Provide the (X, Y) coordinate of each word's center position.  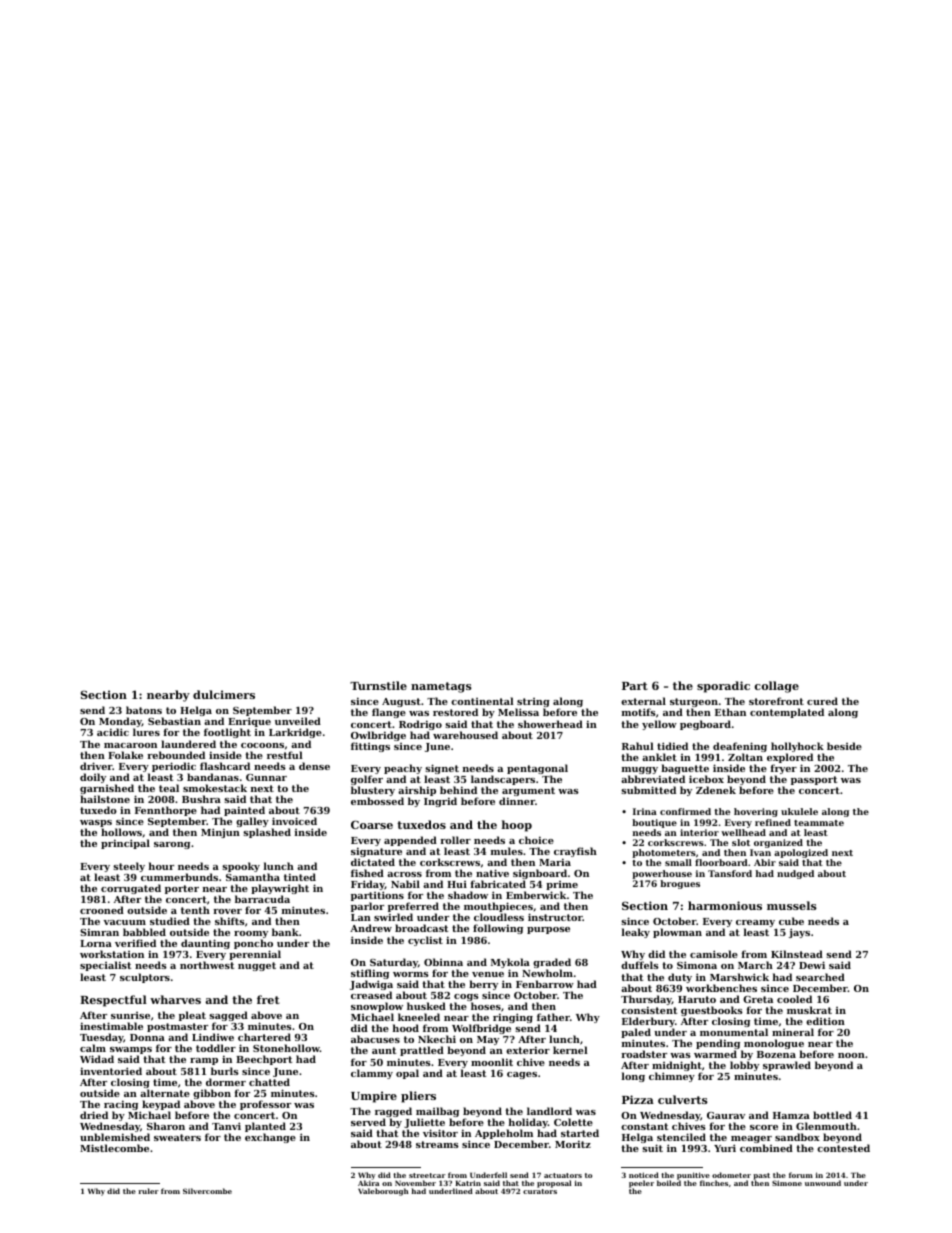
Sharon (166, 1126)
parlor (367, 907)
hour (161, 866)
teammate (819, 823)
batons (144, 710)
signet (442, 769)
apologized (801, 853)
